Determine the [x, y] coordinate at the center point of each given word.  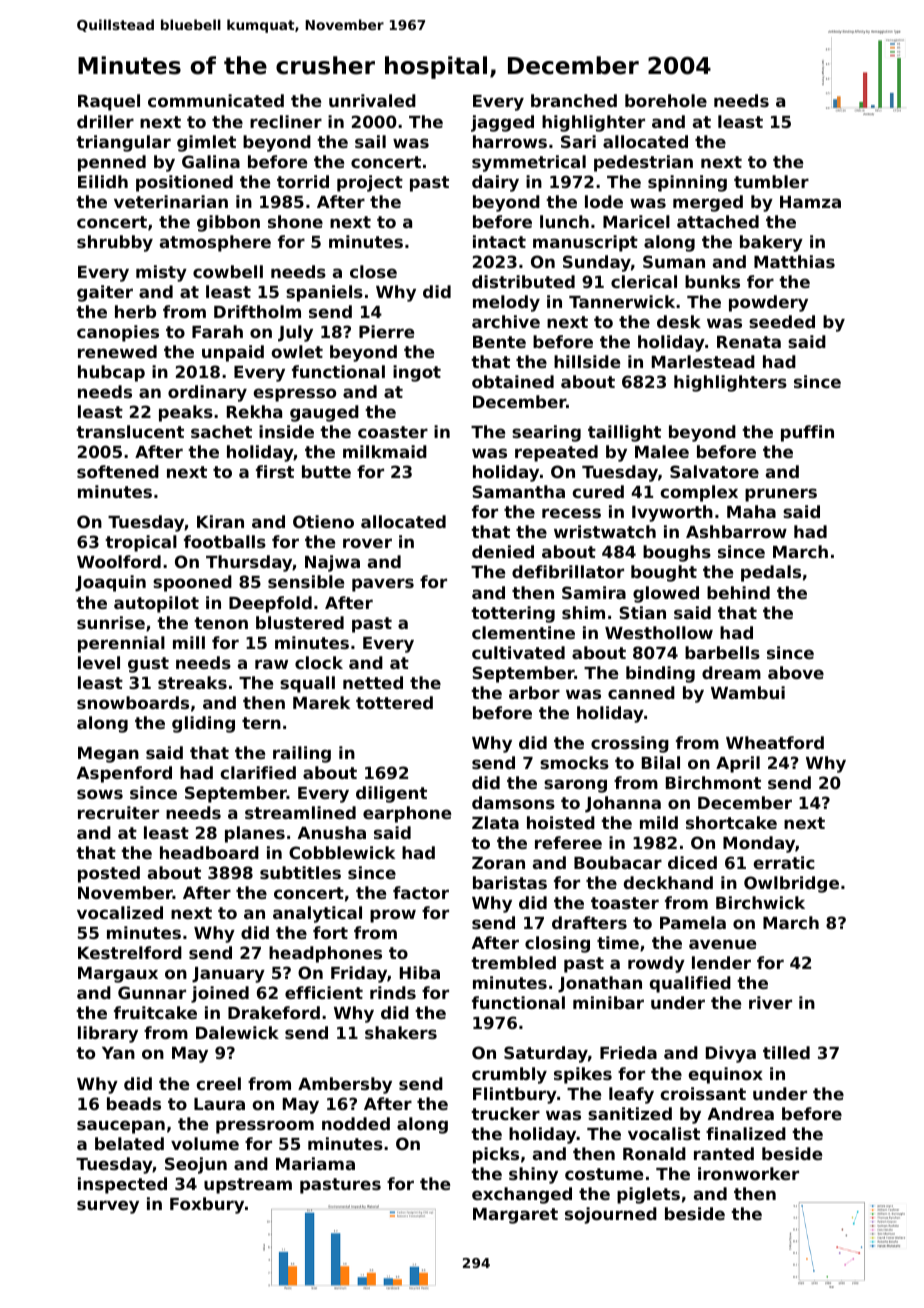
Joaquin [110, 583]
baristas [510, 882]
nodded [356, 1123]
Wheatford [775, 742]
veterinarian [171, 201]
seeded [782, 321]
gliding [203, 724]
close [373, 271]
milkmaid [385, 451]
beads [134, 1103]
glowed [666, 594]
